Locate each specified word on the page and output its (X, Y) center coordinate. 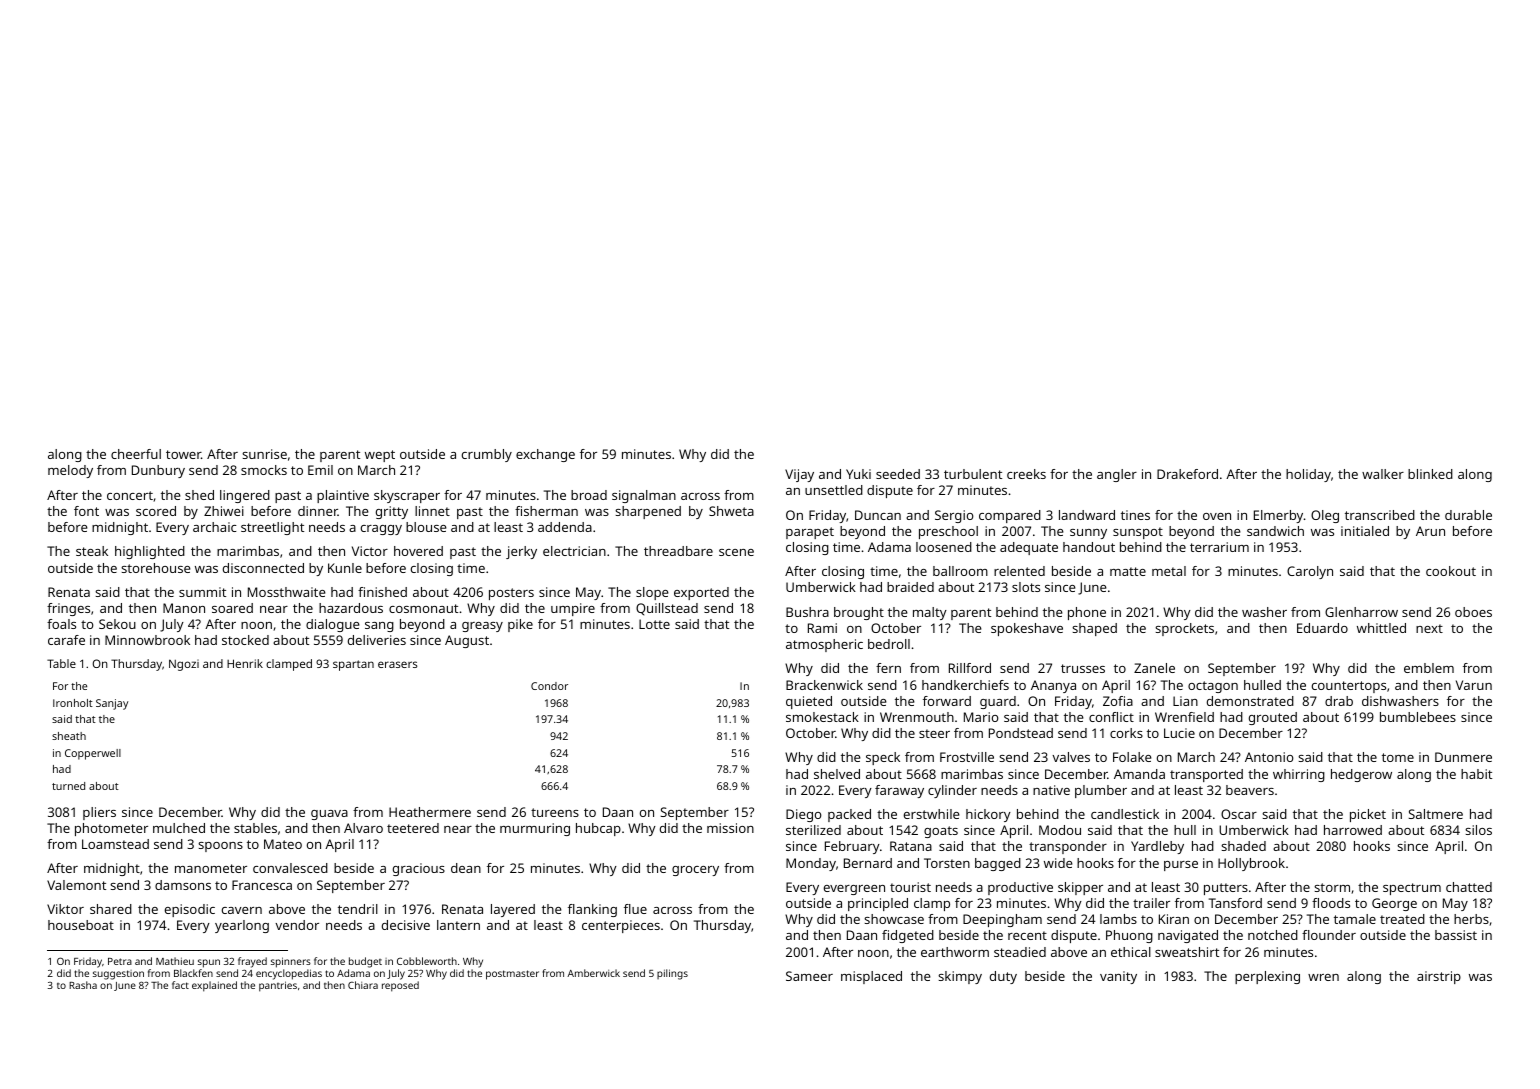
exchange (545, 455)
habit (1476, 774)
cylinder (952, 791)
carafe (66, 640)
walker (1383, 474)
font (86, 511)
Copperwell (93, 754)
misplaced (871, 977)
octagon (1213, 687)
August (467, 641)
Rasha (83, 985)
